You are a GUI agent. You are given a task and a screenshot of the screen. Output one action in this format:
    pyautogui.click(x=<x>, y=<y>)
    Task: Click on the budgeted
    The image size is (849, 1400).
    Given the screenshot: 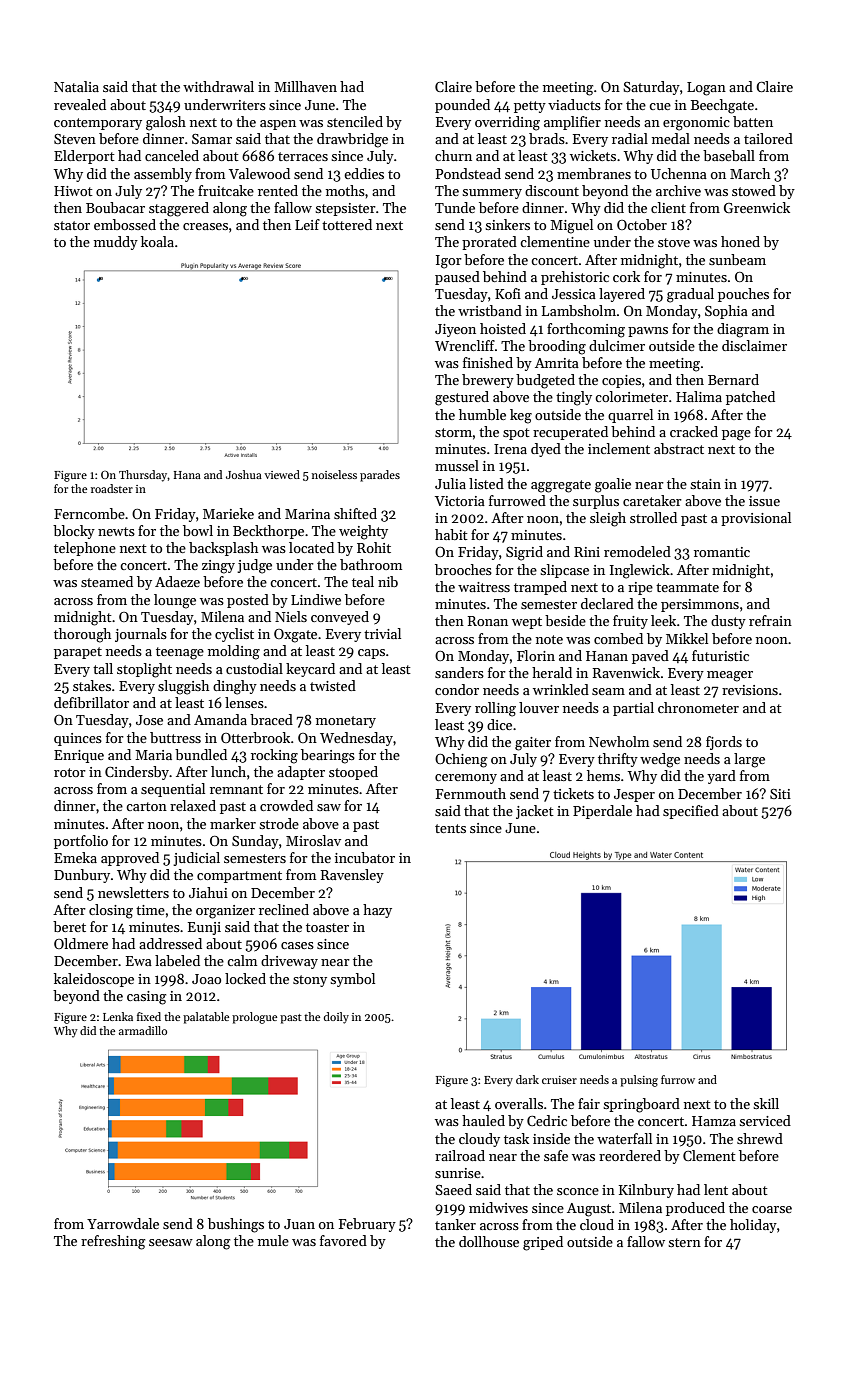 What is the action you would take?
    pyautogui.click(x=545, y=381)
